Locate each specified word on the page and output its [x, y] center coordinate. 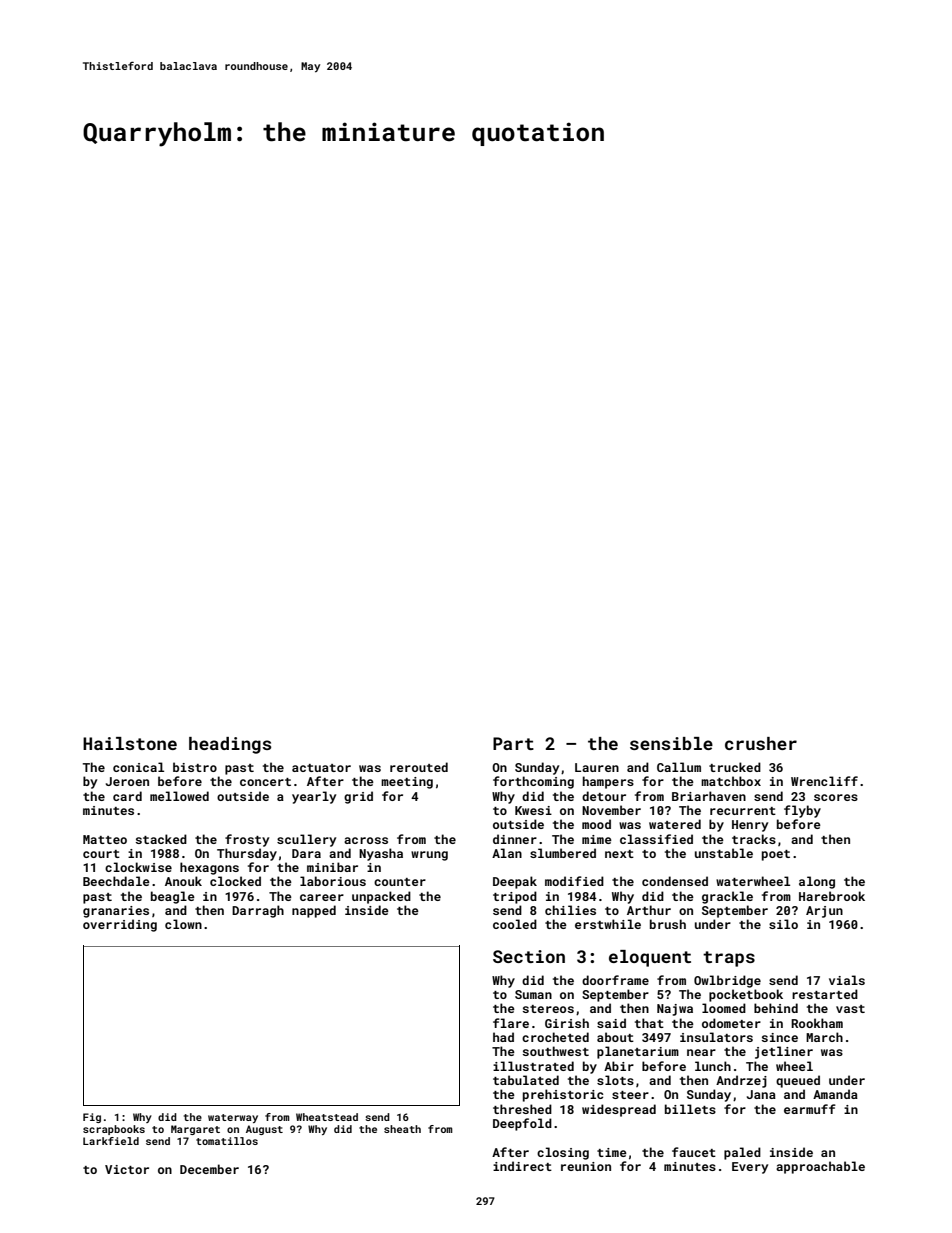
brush [668, 924]
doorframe [615, 980]
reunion [586, 1166]
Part [513, 743]
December [209, 1169]
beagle [173, 897]
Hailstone [130, 743]
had [503, 1037]
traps [729, 959]
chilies [570, 910]
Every [750, 1168]
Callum [679, 767]
